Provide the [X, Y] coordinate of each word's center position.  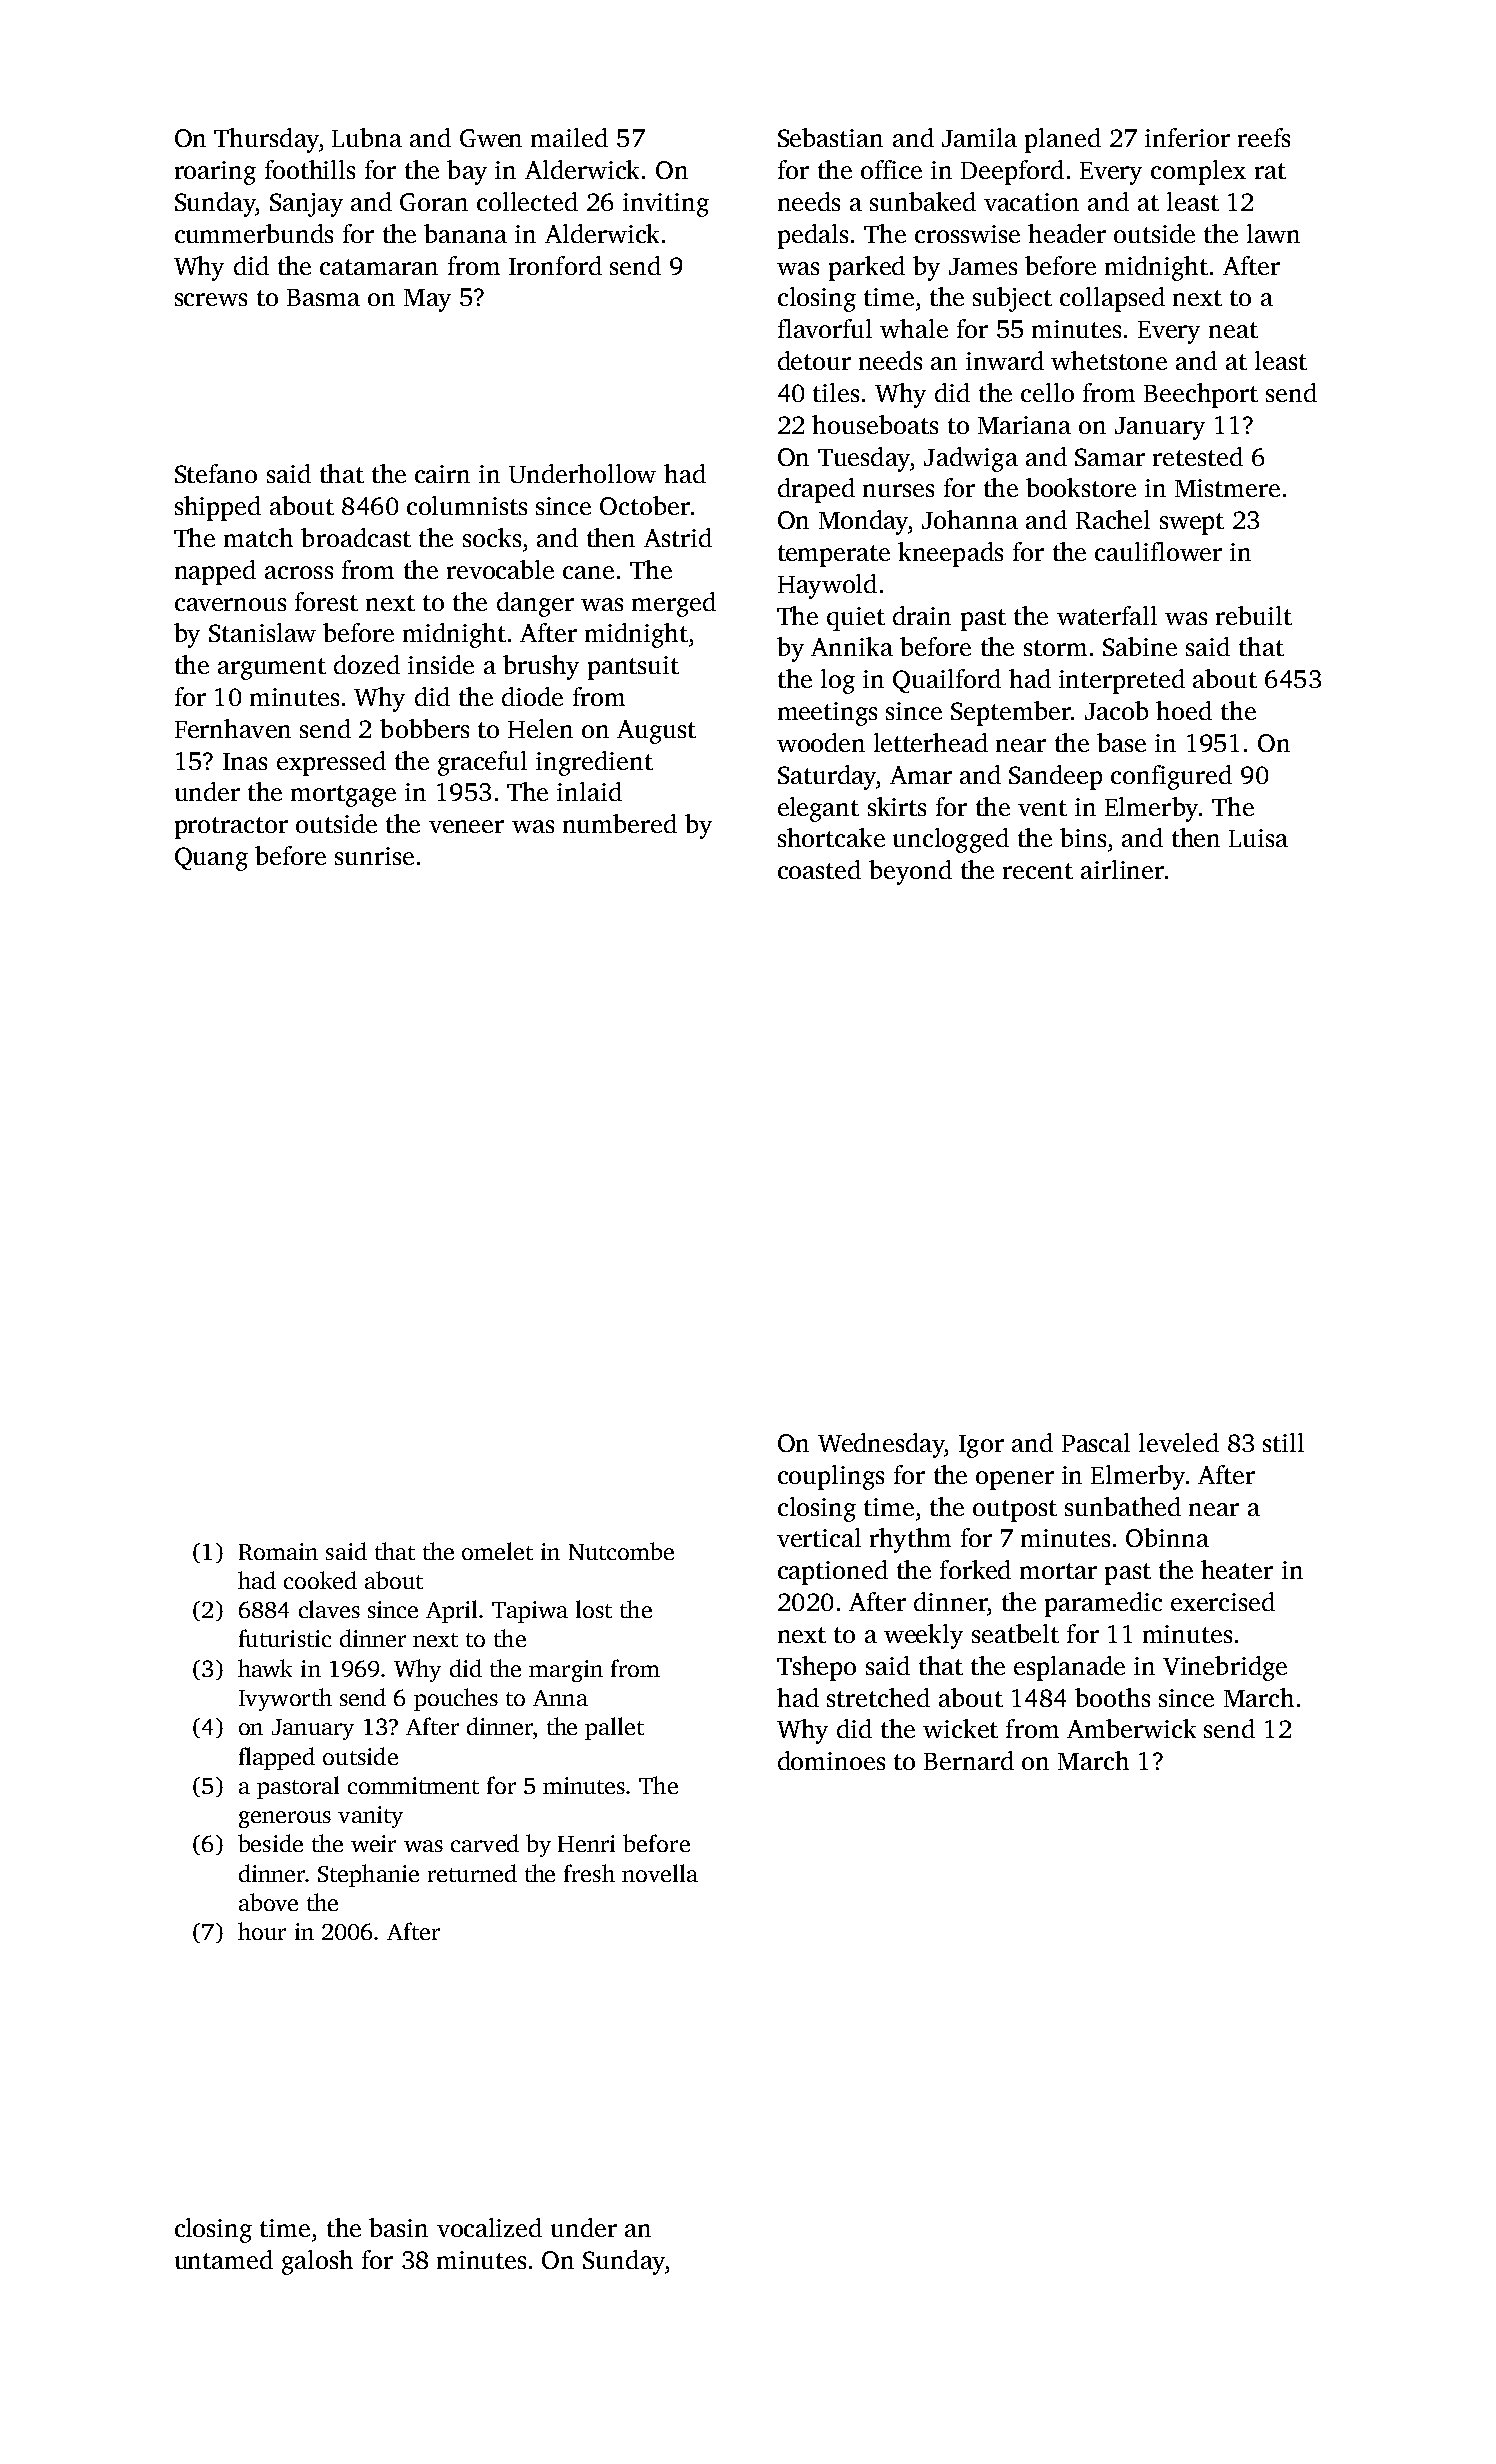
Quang [211, 859]
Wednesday [881, 1445]
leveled [1179, 1442]
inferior [1187, 137]
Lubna [367, 137]
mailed [569, 137]
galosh [317, 2262]
